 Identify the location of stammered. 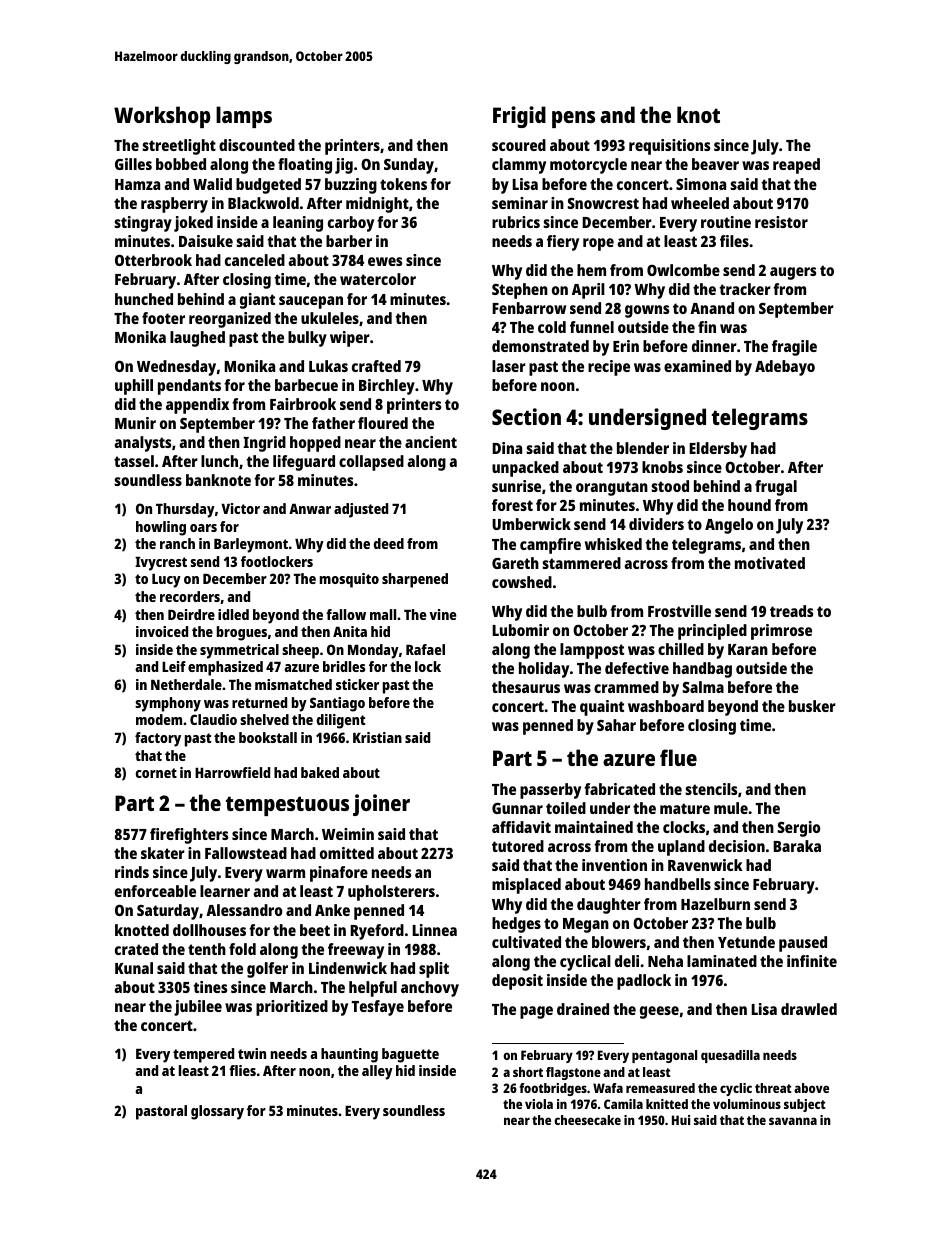
(581, 563).
